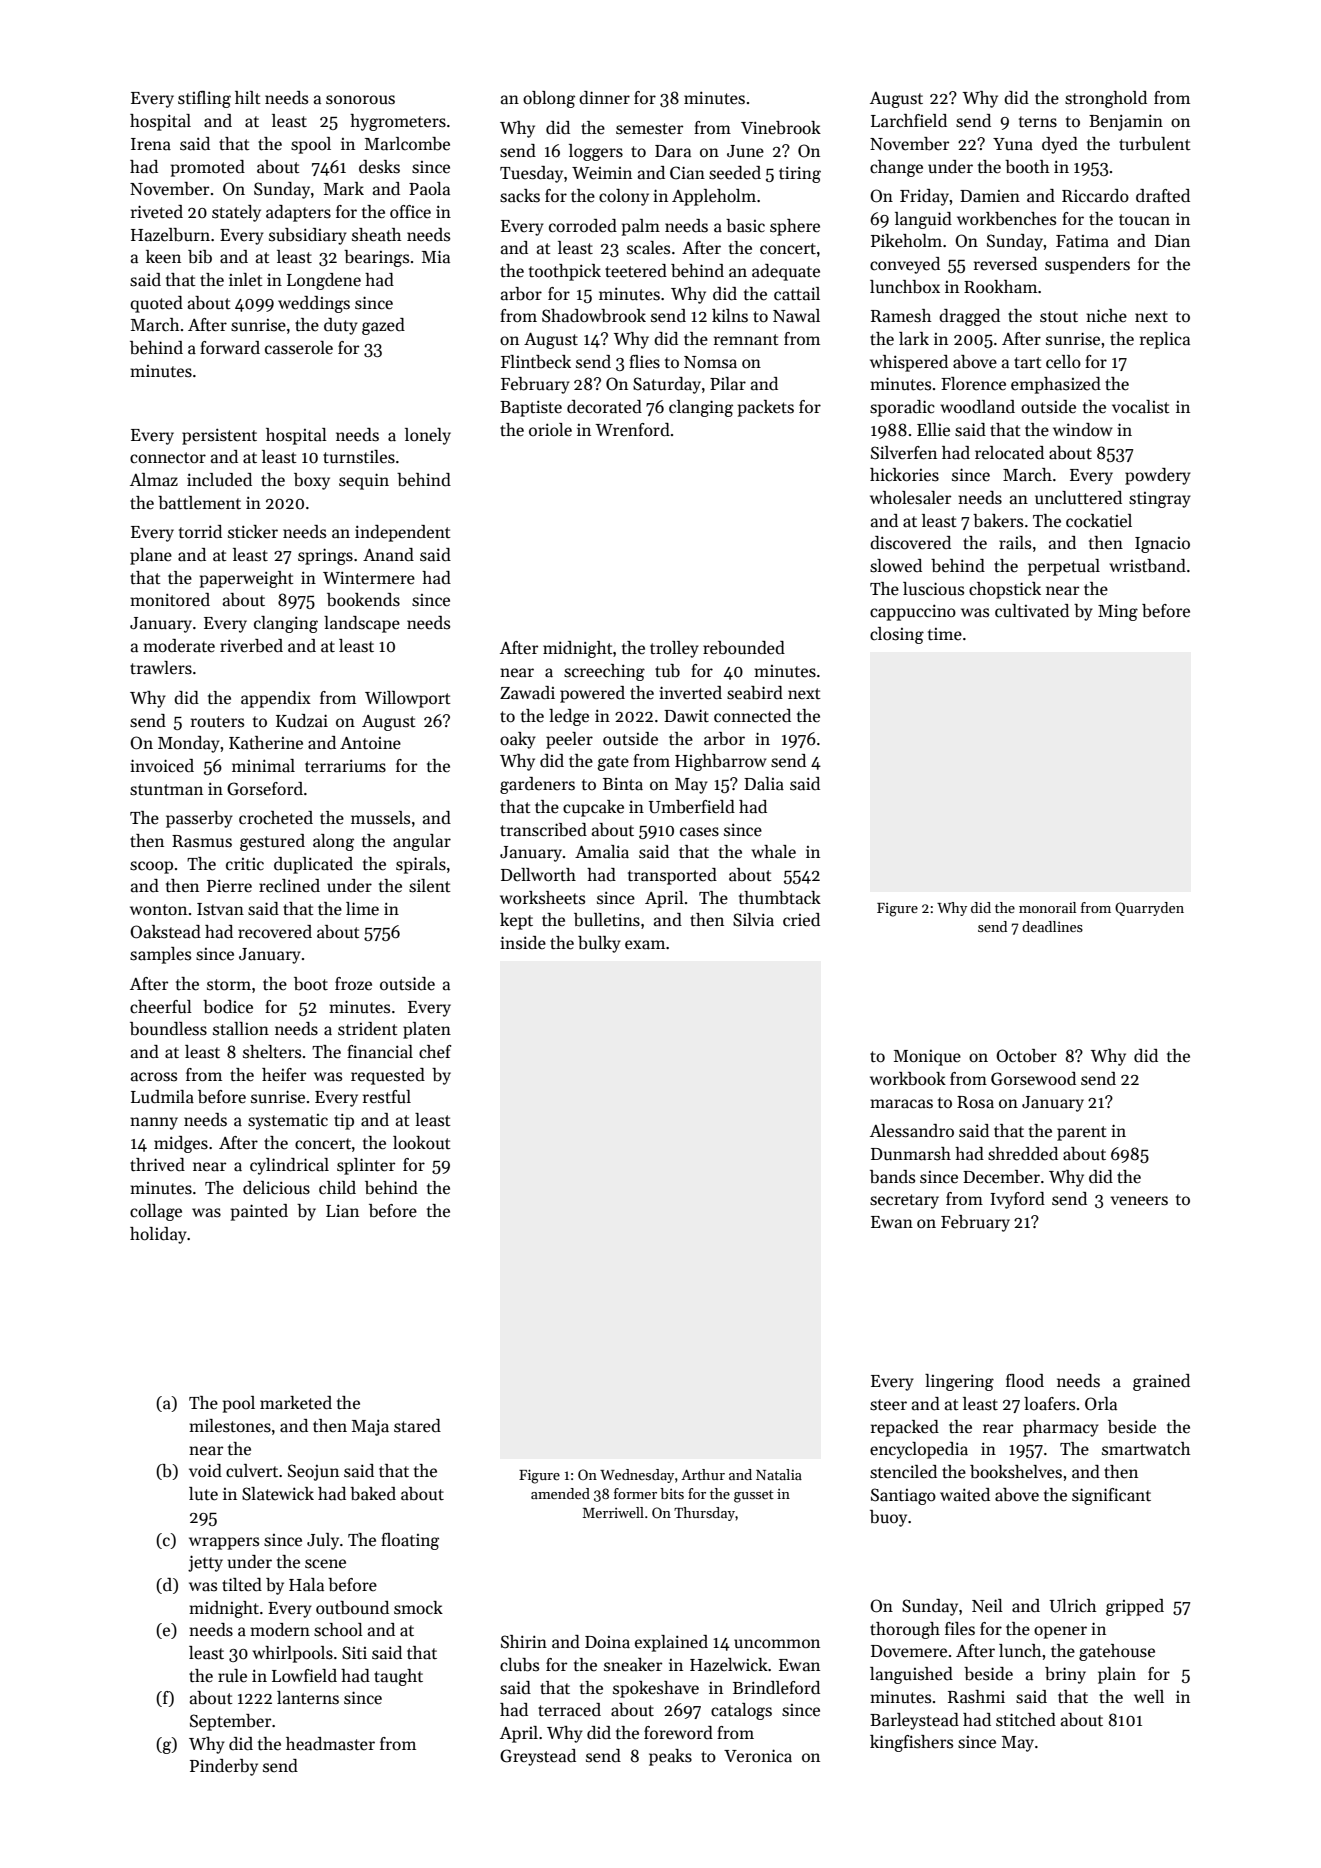  What do you see at coordinates (1155, 144) in the screenshot?
I see `turbulent` at bounding box center [1155, 144].
